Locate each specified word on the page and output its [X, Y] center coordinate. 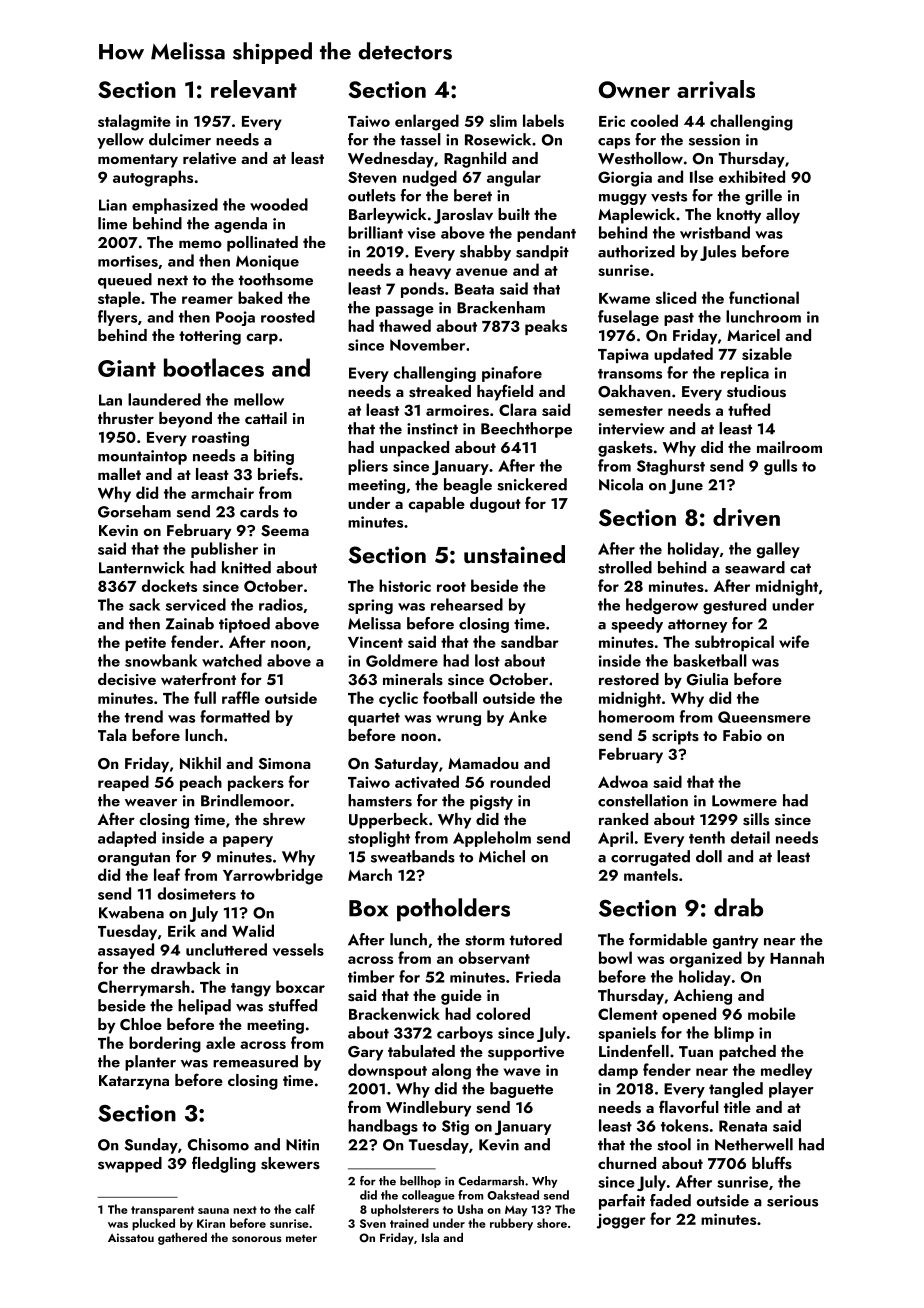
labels [543, 120]
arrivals [716, 89]
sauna [213, 1211]
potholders [453, 910]
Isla [430, 1237]
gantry [735, 942]
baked [260, 297]
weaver [151, 803]
